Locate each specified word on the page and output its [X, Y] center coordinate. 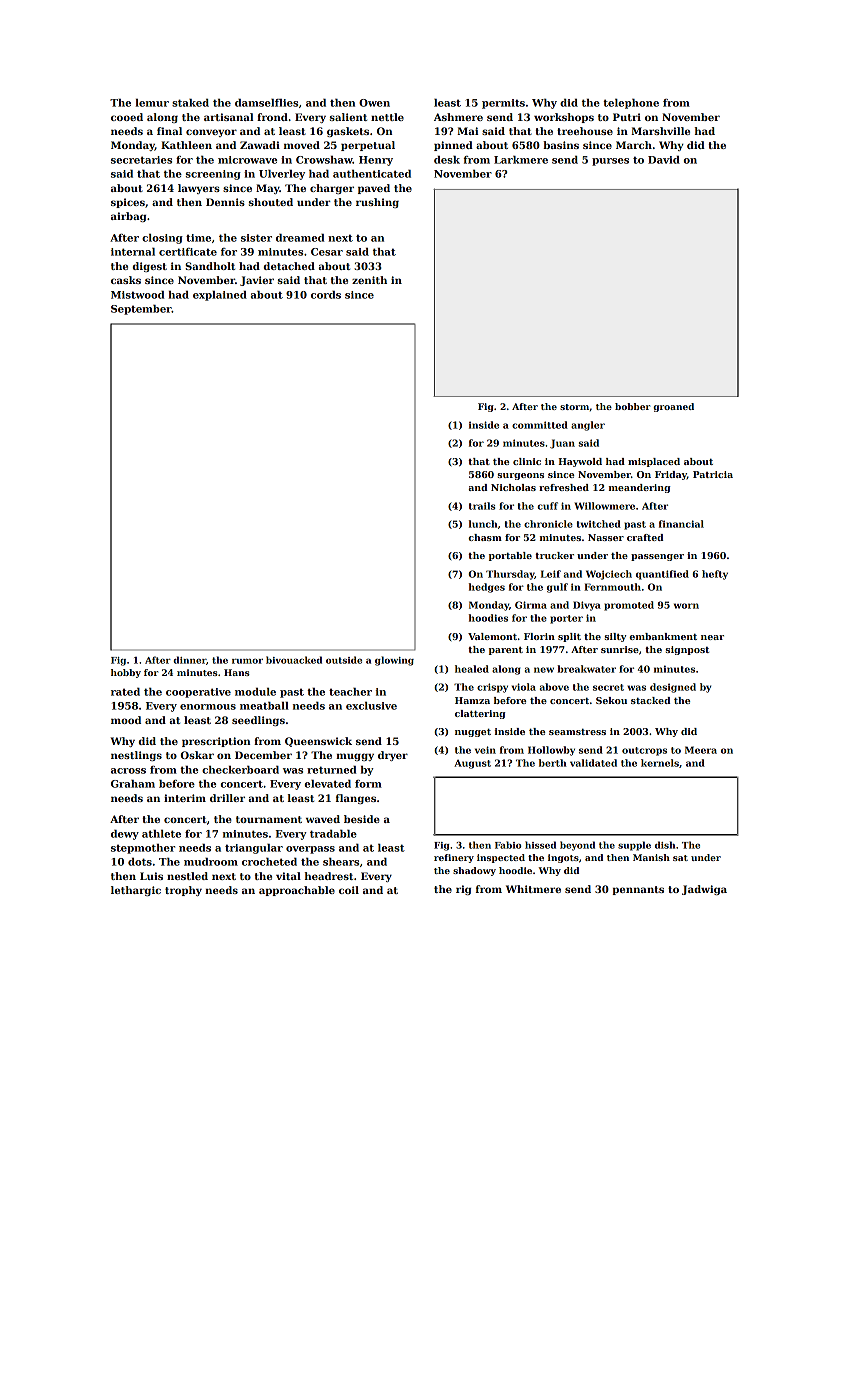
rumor [247, 661]
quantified [662, 575]
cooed [127, 117]
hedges [487, 588]
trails [482, 506]
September [141, 310]
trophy [183, 891]
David [664, 160]
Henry [376, 161]
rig [463, 890]
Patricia [713, 474]
